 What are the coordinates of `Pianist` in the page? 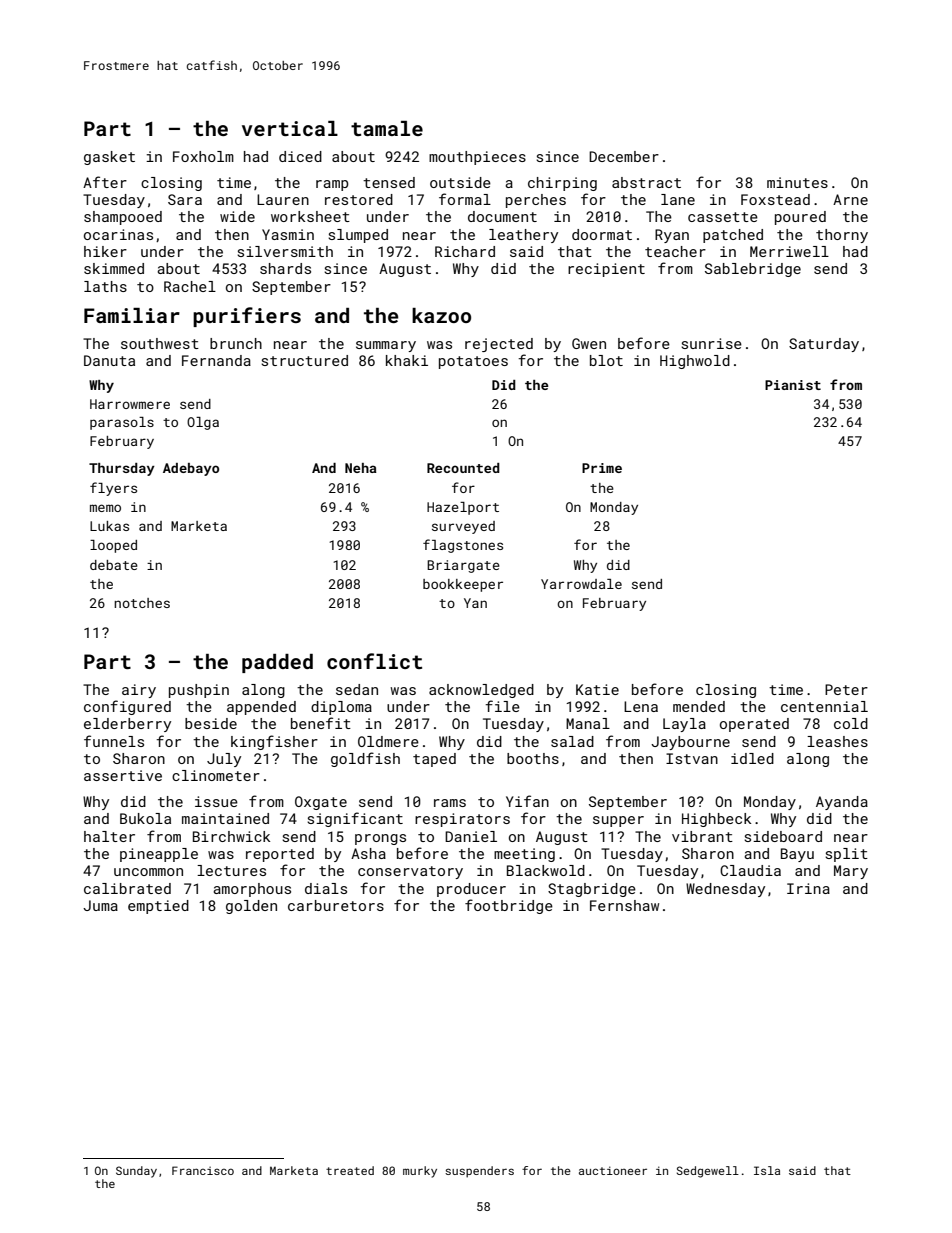 It's located at (793, 385).
